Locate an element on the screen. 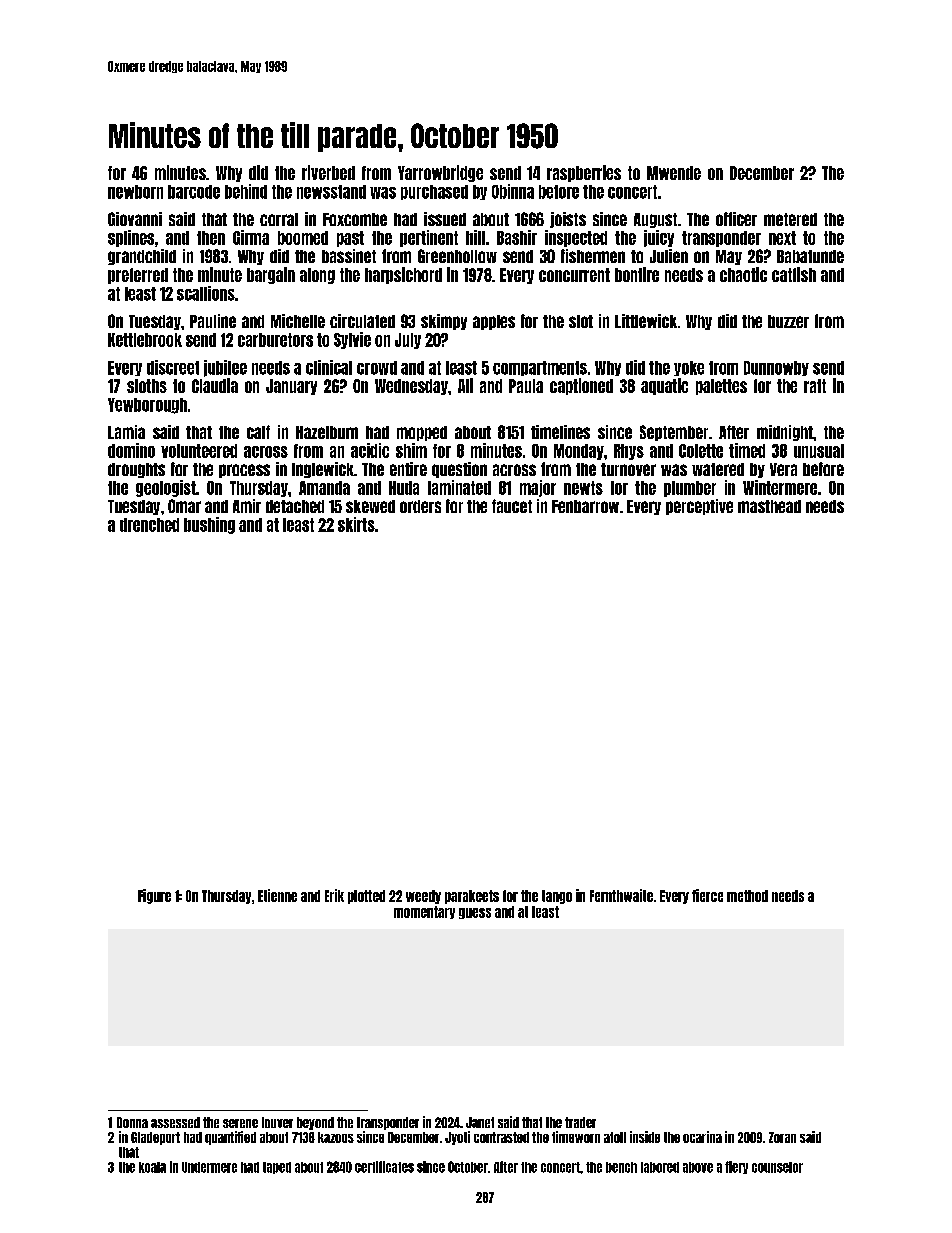 The image size is (952, 1233). circulated is located at coordinates (362, 321).
